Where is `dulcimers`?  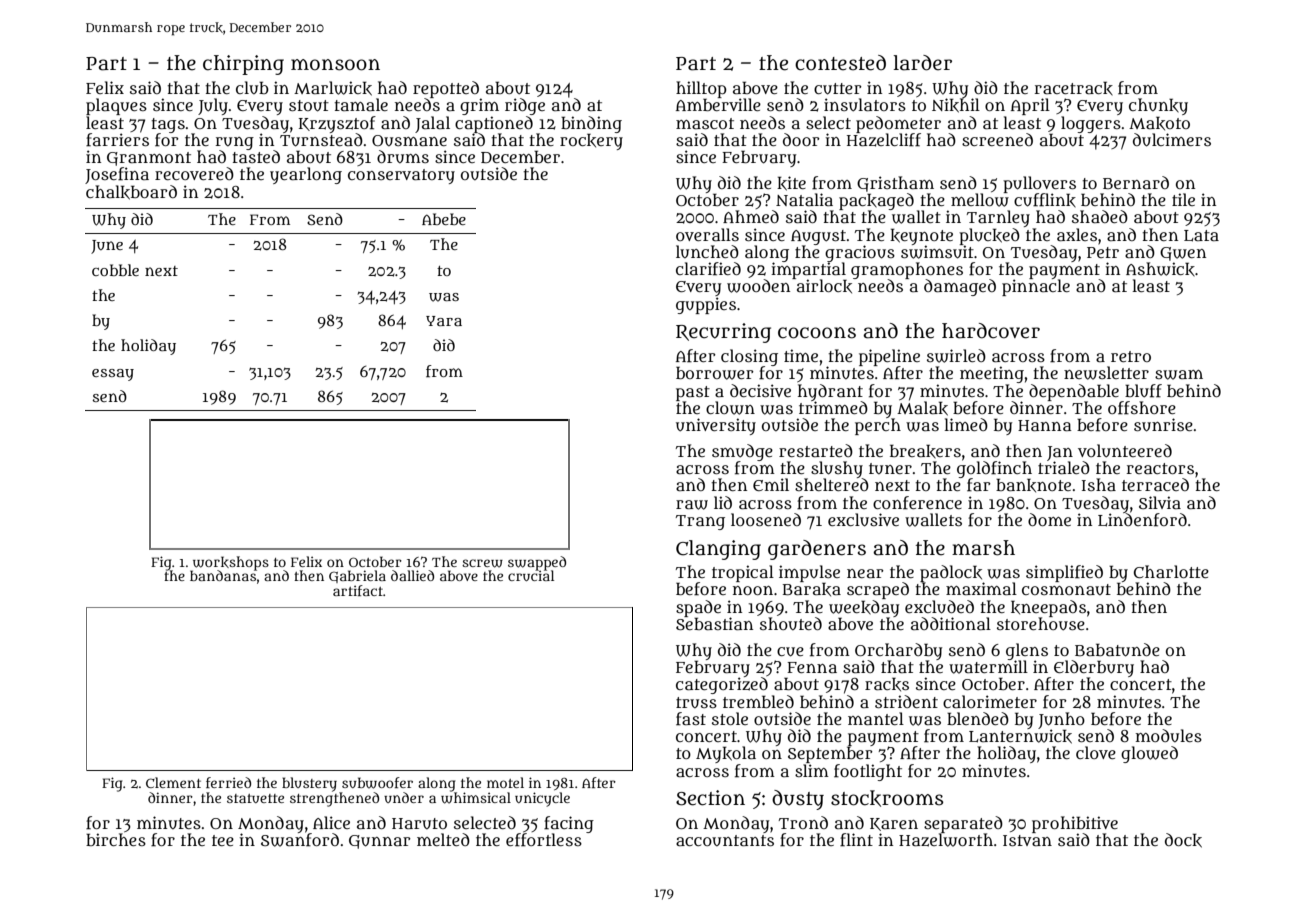
dulcimers is located at coordinates (1172, 140).
